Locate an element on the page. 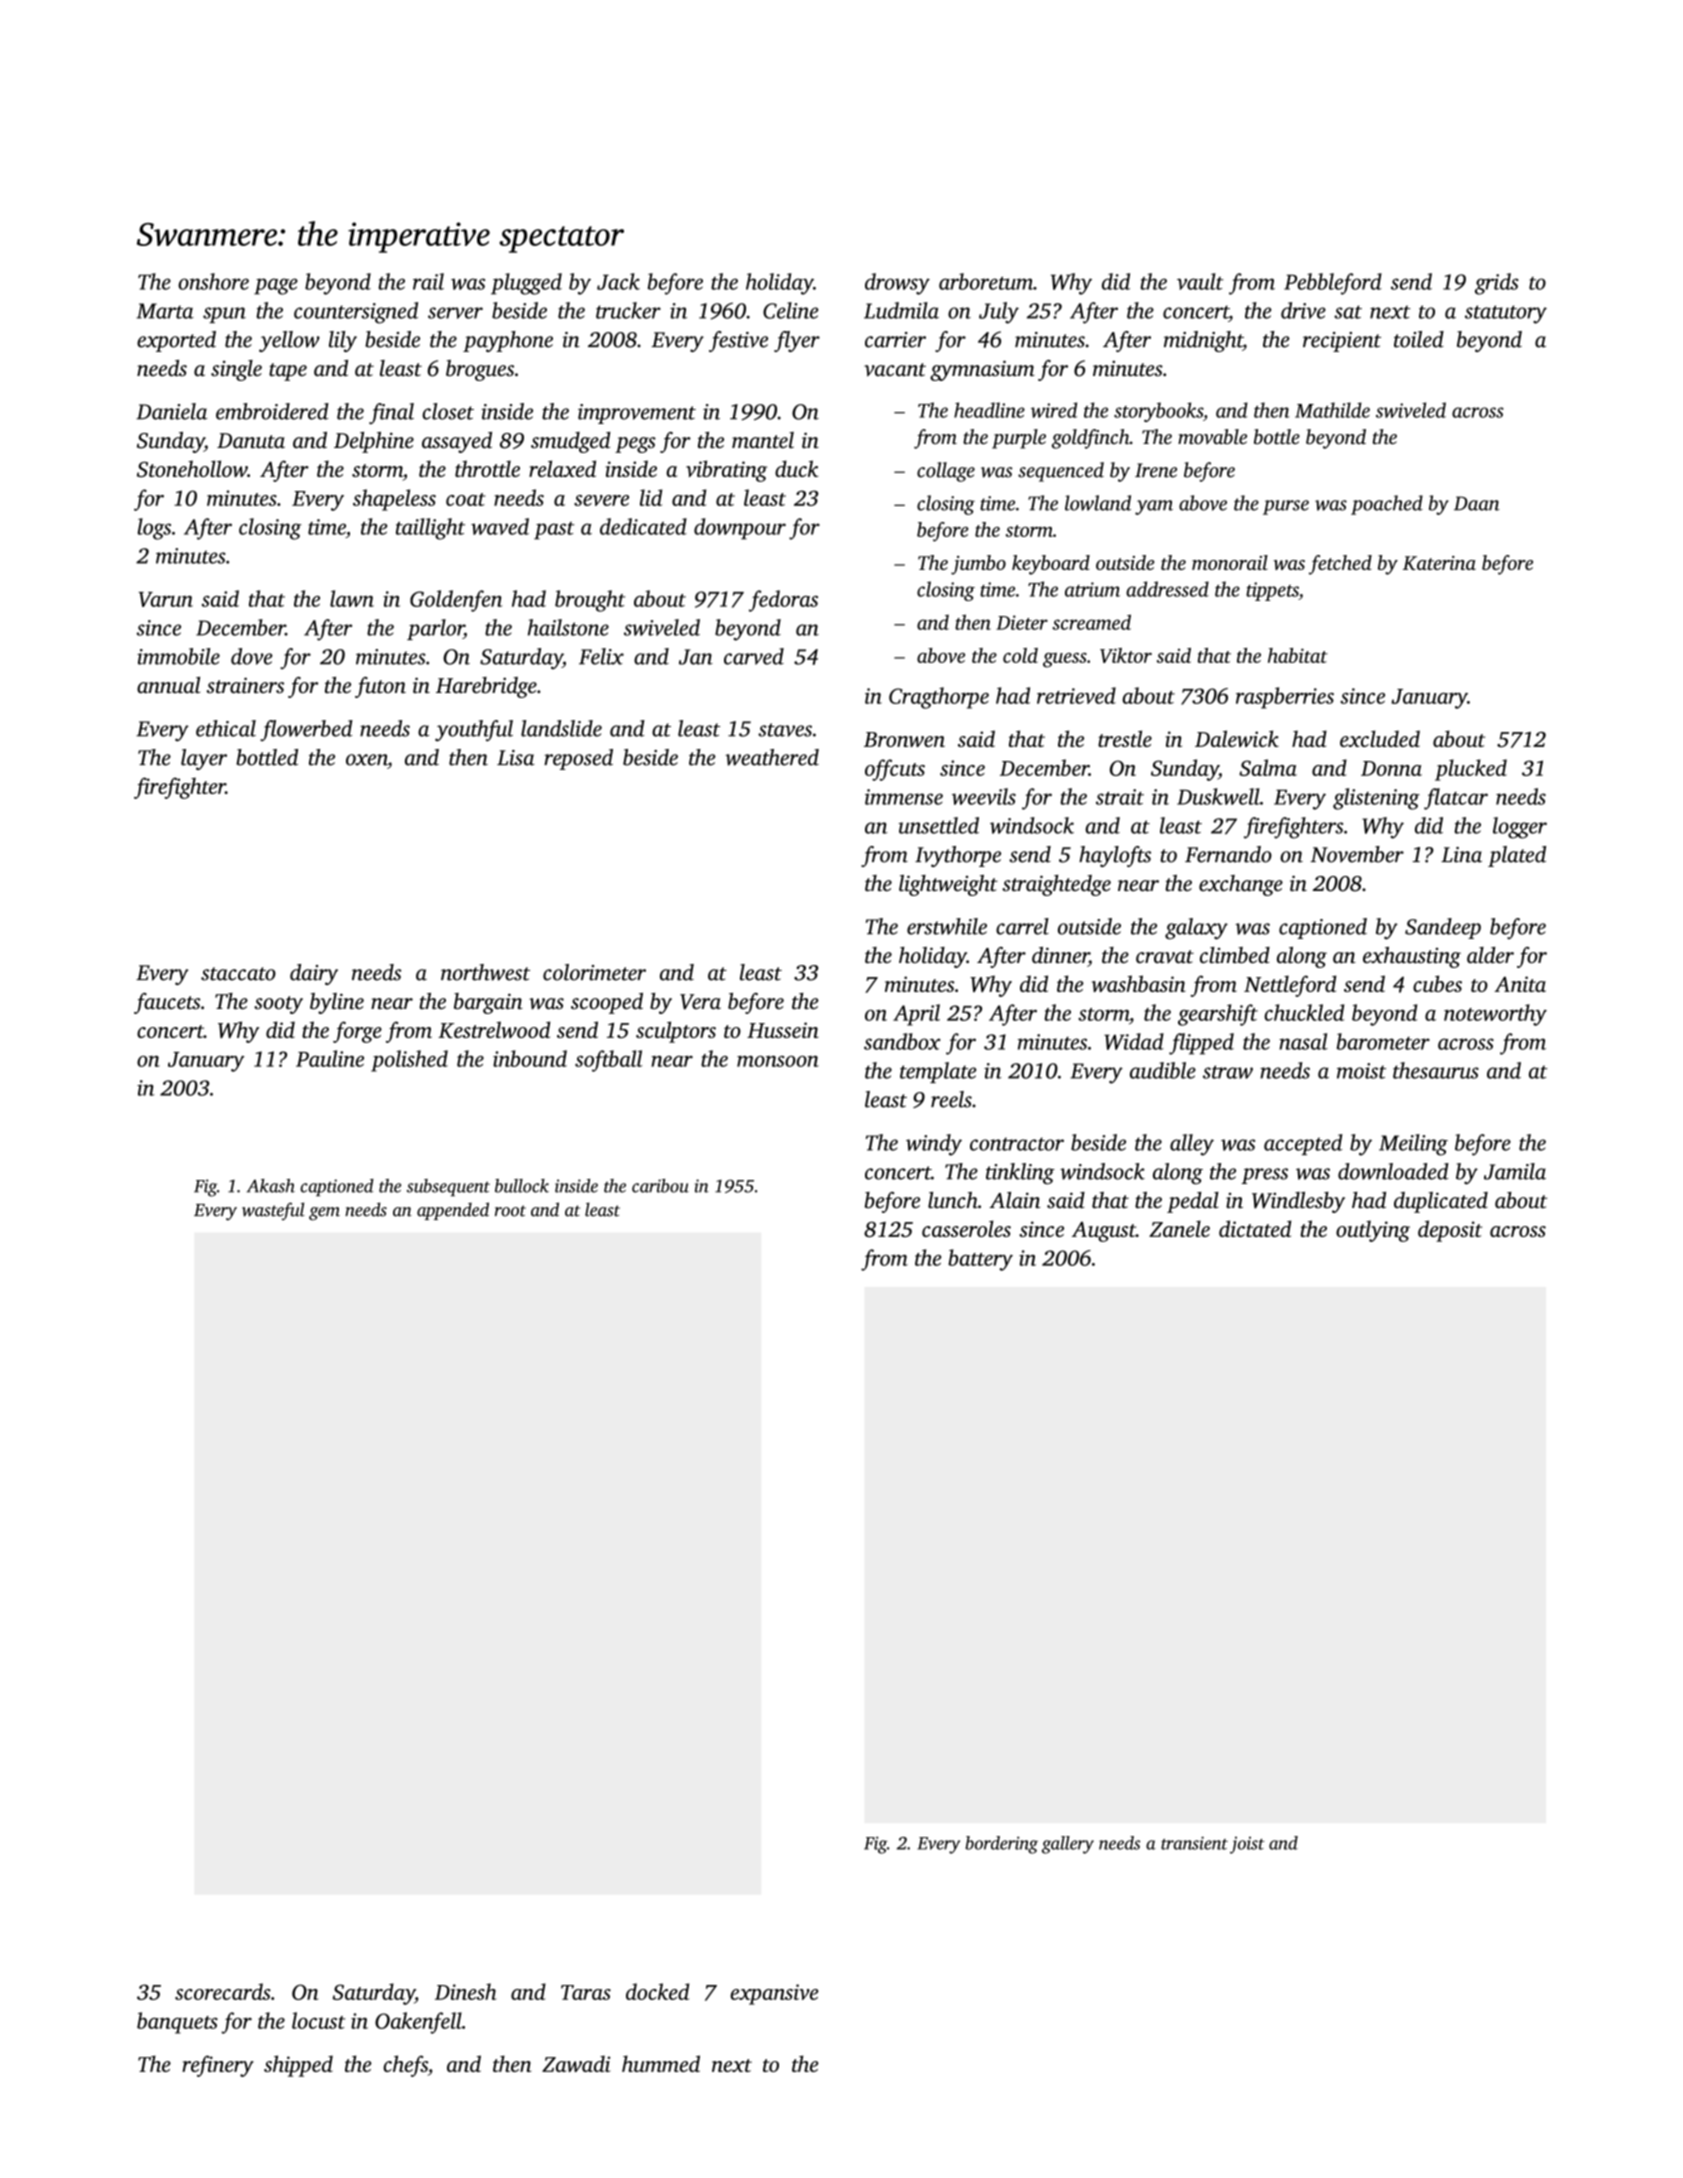 This document has height=2178, width=1683. carved is located at coordinates (754, 656).
